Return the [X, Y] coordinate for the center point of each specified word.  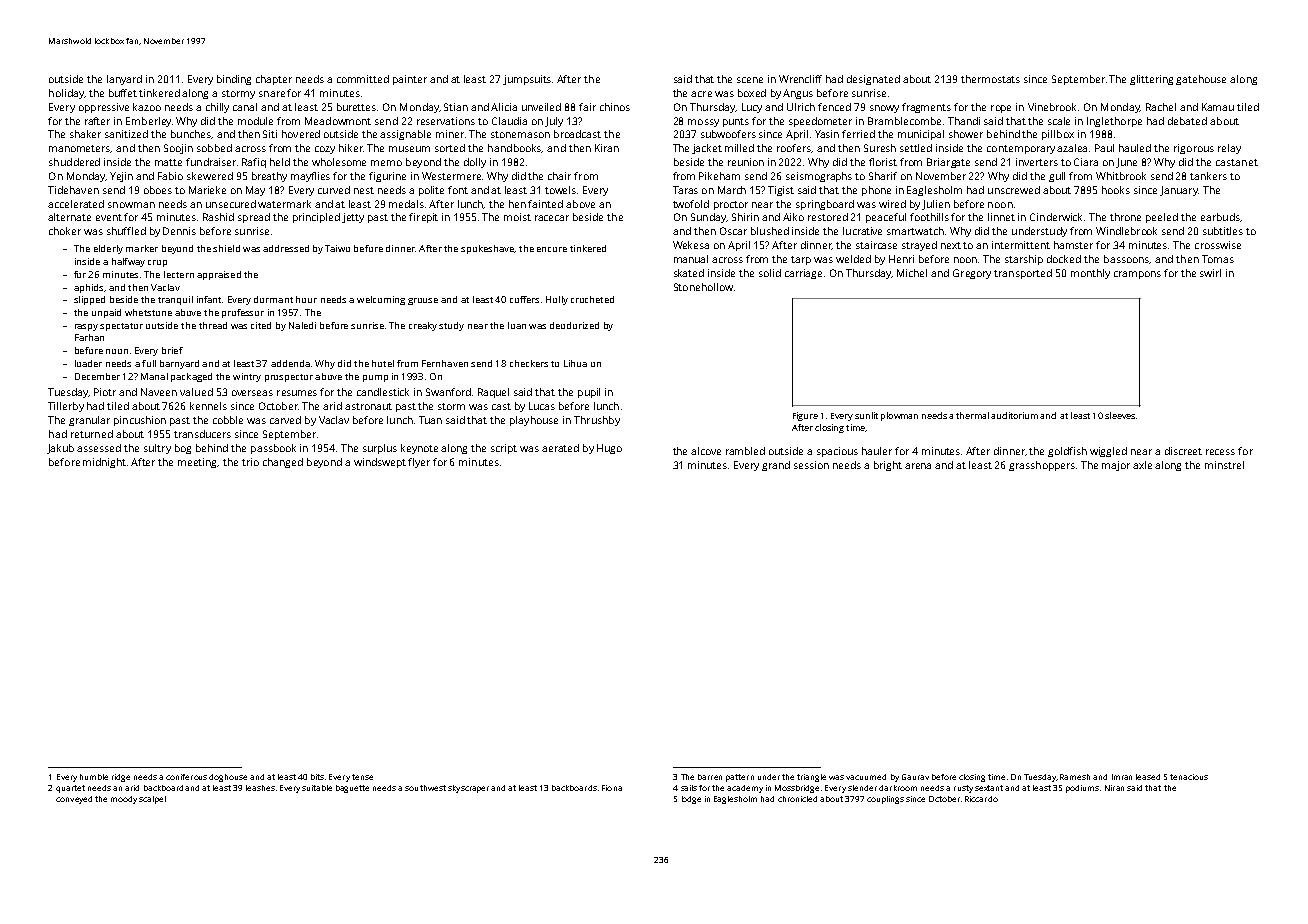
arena [918, 466]
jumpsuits [527, 80]
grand [776, 466]
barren [710, 777]
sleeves [1120, 415]
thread [213, 325]
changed [283, 463]
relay [1229, 149]
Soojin [178, 149]
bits [317, 777]
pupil [589, 393]
